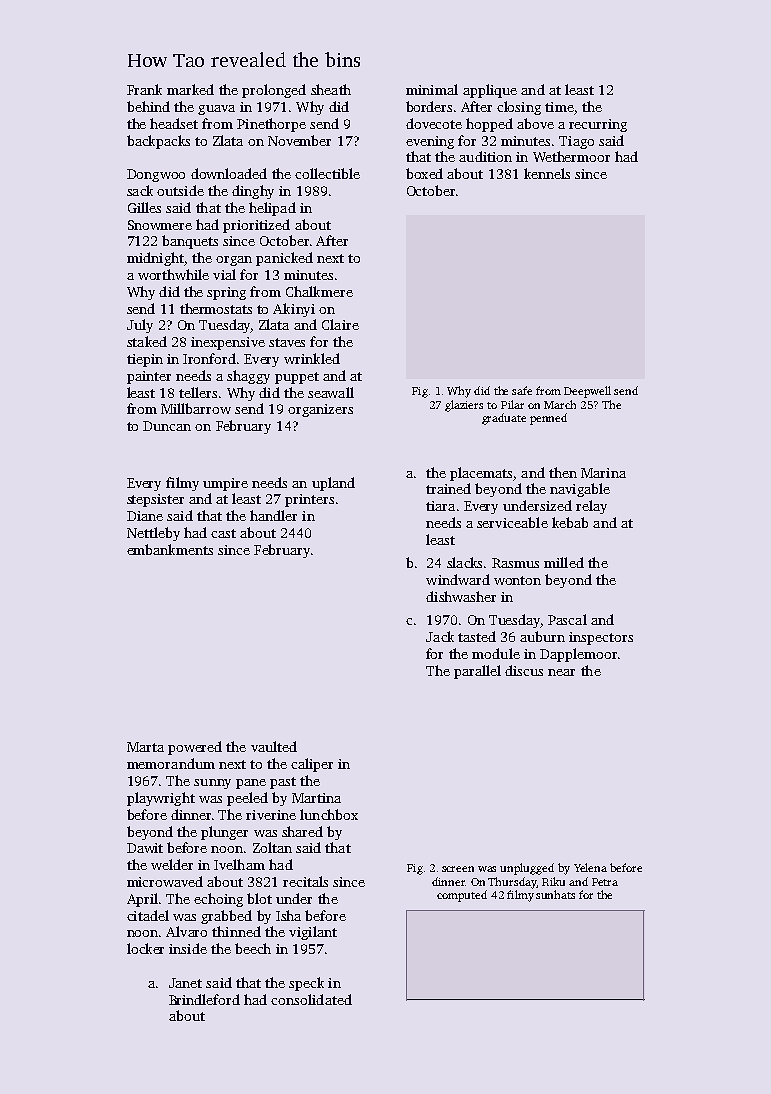  What do you see at coordinates (144, 89) in the image?
I see `Frank` at bounding box center [144, 89].
